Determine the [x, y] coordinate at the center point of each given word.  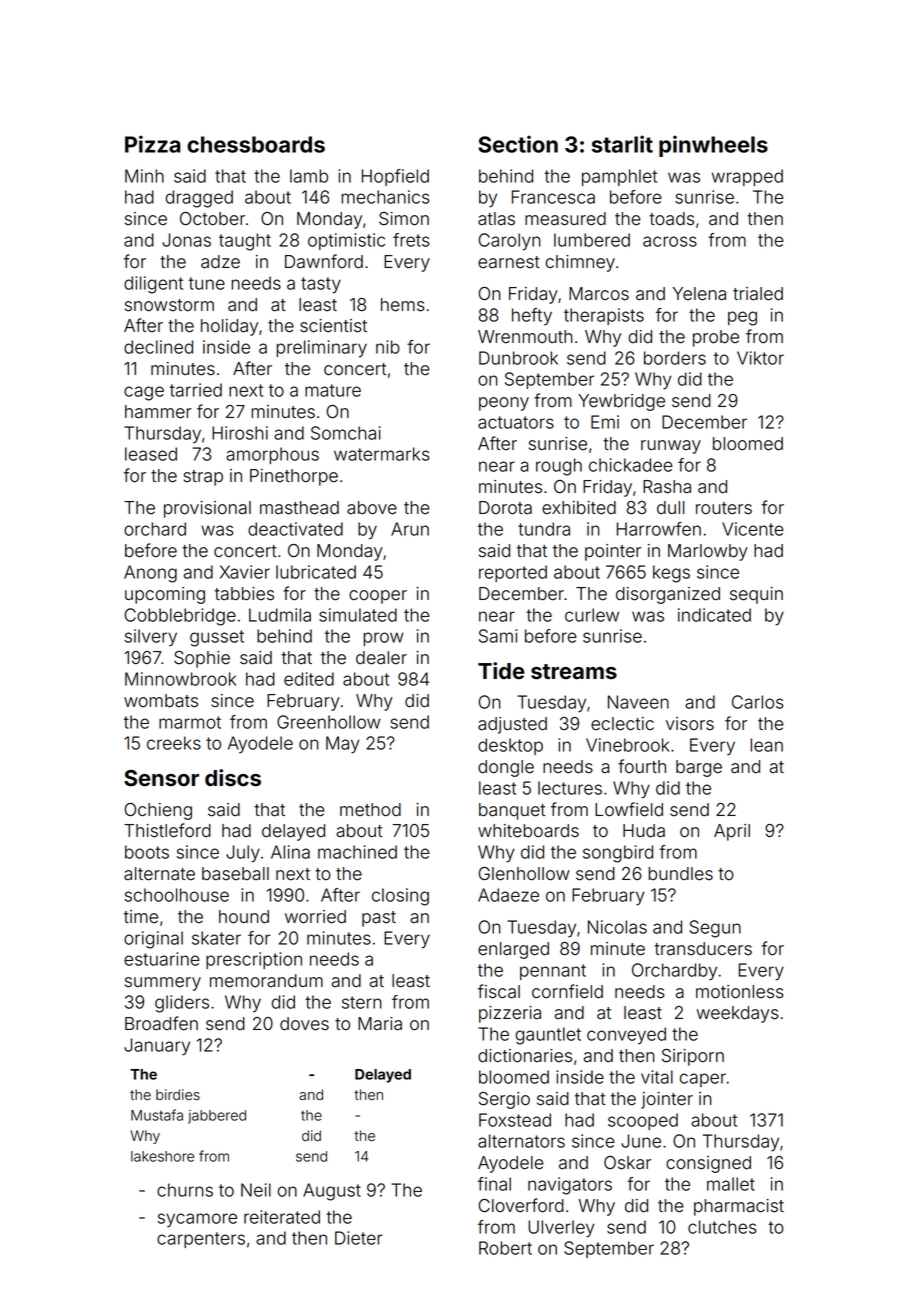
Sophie [202, 659]
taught [245, 242]
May [343, 745]
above [372, 508]
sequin [756, 595]
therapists [604, 316]
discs [233, 778]
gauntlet [548, 1036]
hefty [532, 316]
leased [151, 454]
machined [357, 852]
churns [185, 1190]
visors [690, 724]
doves [304, 1024]
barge [699, 768]
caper [703, 1080]
